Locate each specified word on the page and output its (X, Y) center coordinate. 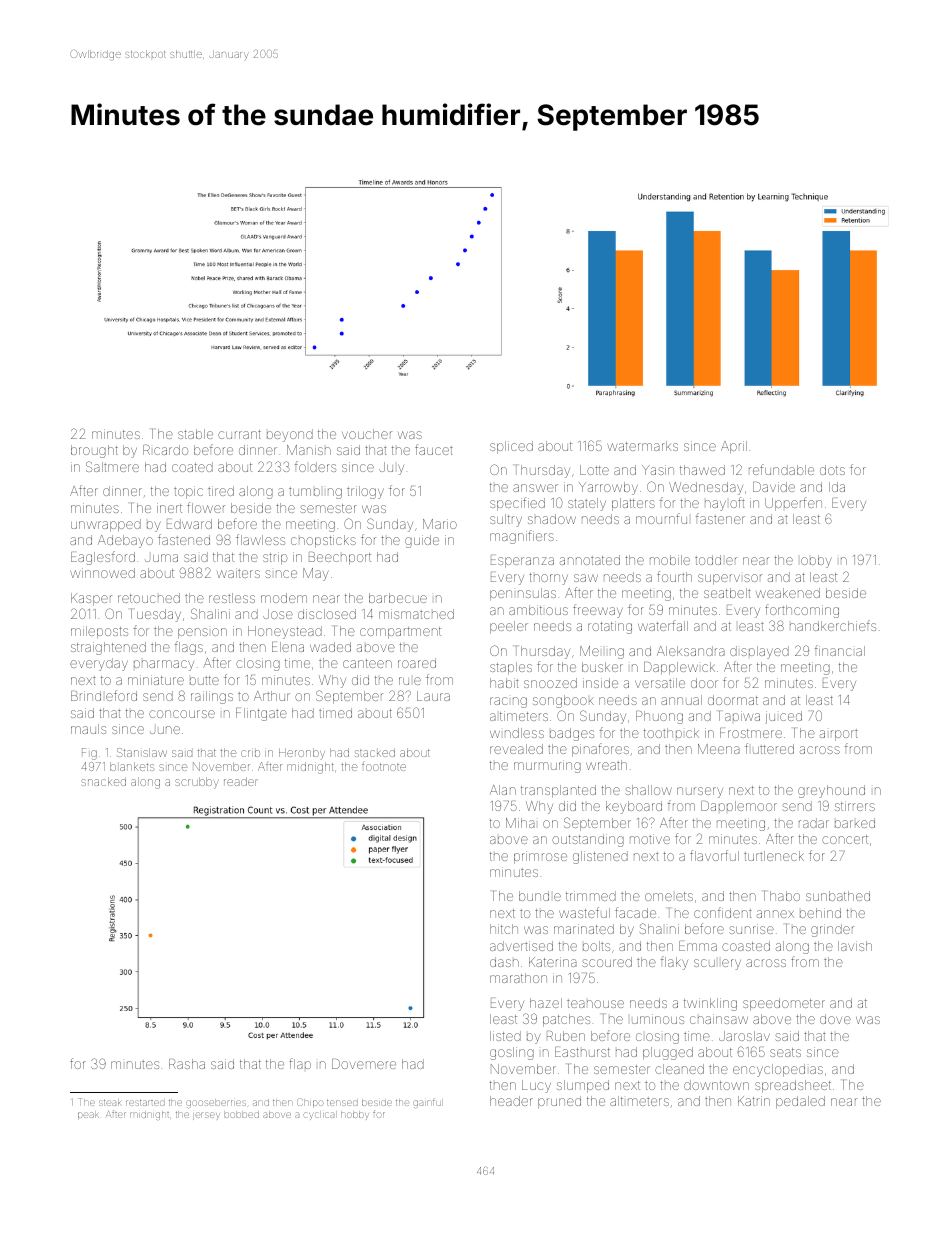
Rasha (187, 1064)
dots (832, 470)
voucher (367, 434)
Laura (433, 696)
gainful (427, 1103)
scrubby (197, 783)
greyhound (831, 791)
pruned (559, 1102)
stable (195, 434)
